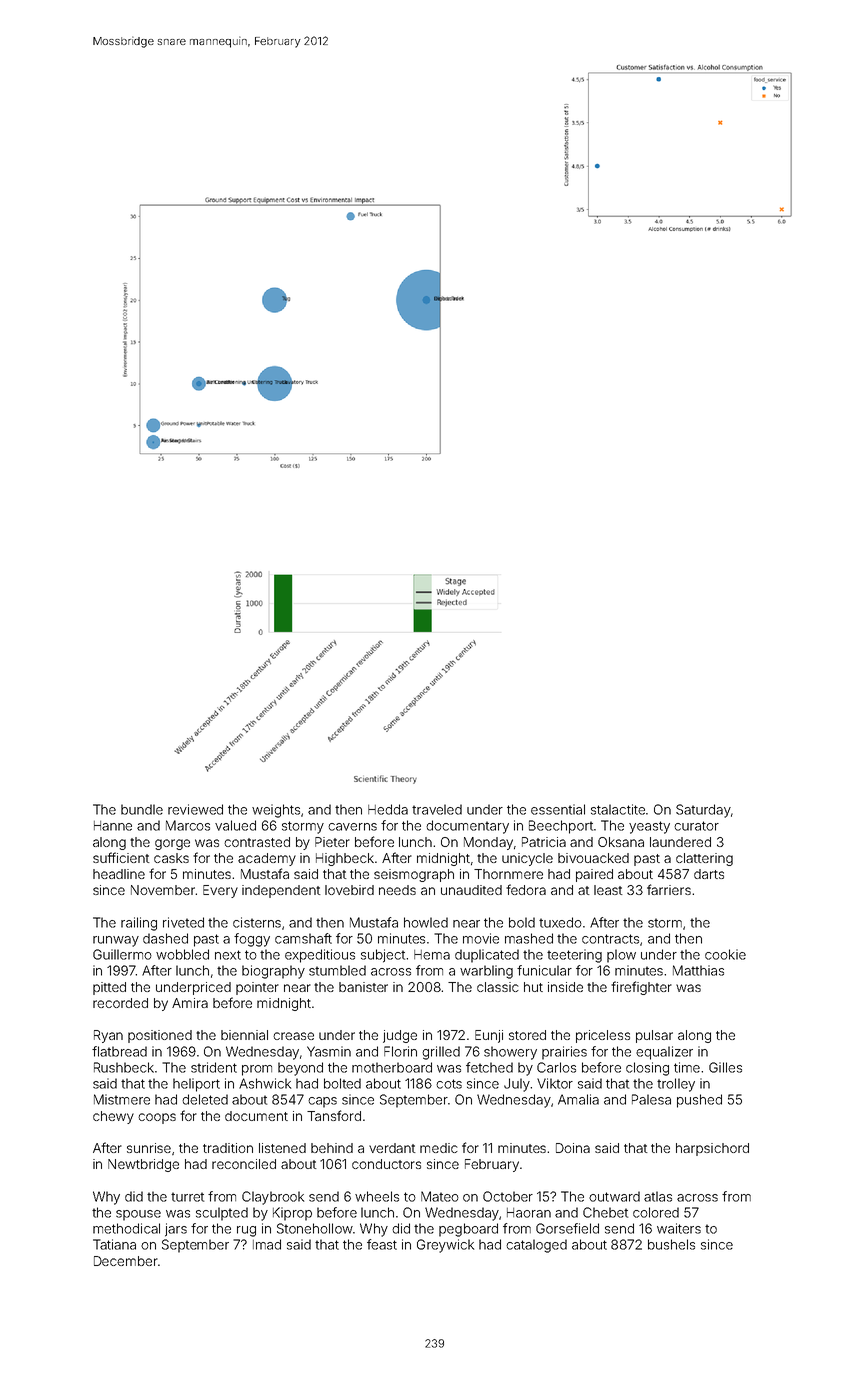 This screenshot has width=849, height=1400. What do you see at coordinates (696, 826) in the screenshot?
I see `curator` at bounding box center [696, 826].
